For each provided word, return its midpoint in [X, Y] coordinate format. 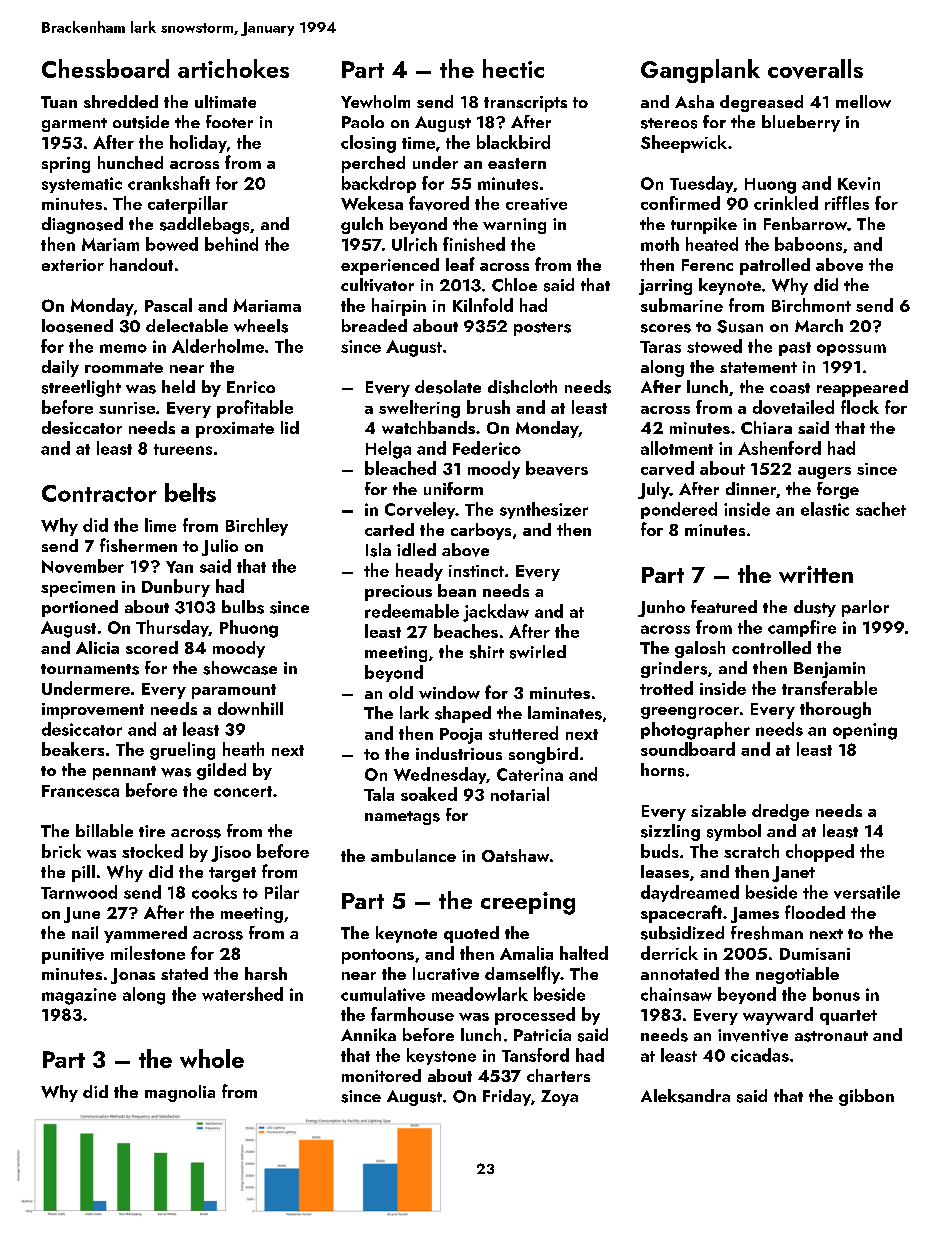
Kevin [859, 183]
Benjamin [829, 670]
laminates [565, 713]
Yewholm [375, 101]
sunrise [127, 408]
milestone [148, 953]
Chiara [766, 427]
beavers [557, 468]
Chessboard [105, 68]
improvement [93, 711]
